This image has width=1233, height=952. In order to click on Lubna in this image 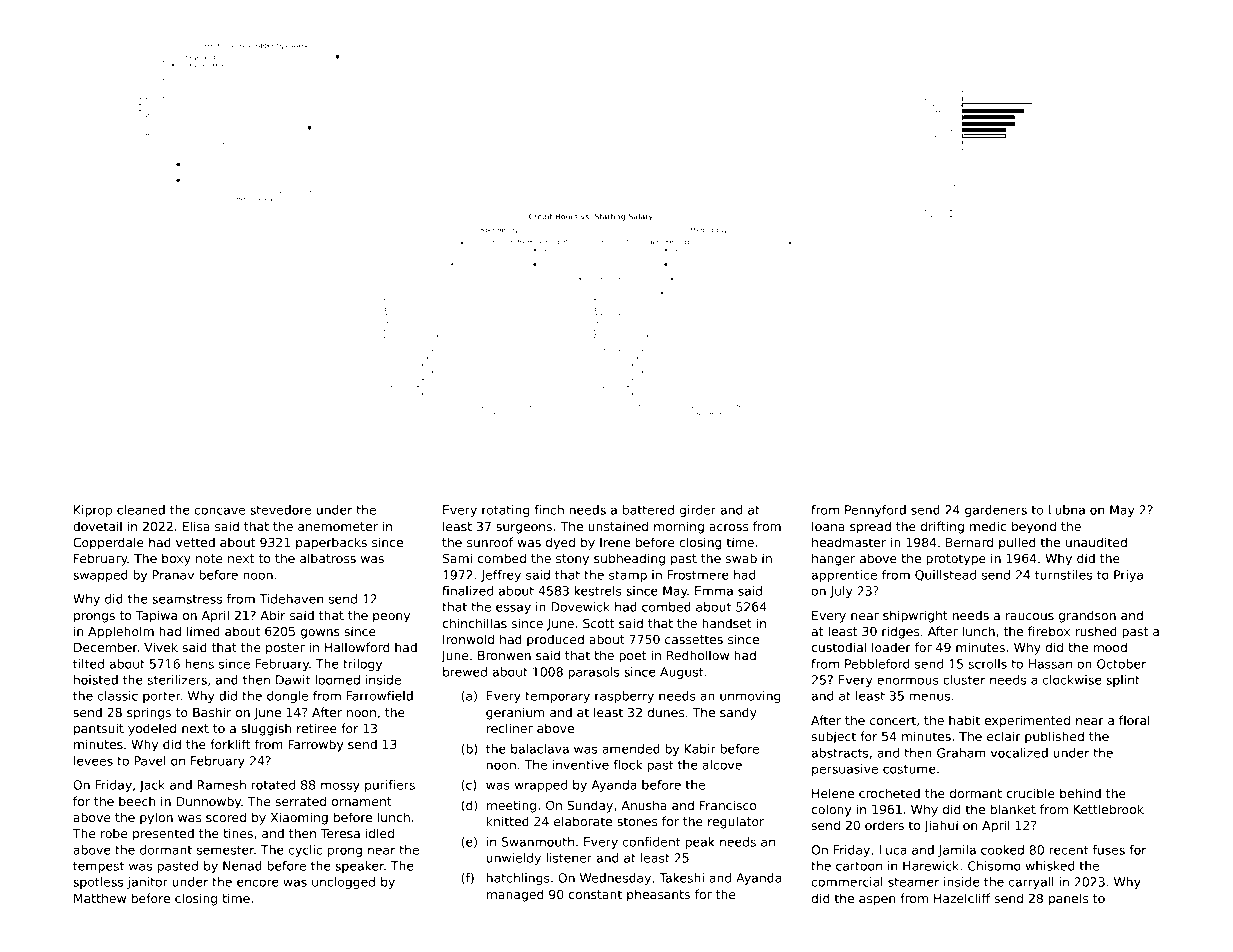, I will do `click(1067, 510)`.
